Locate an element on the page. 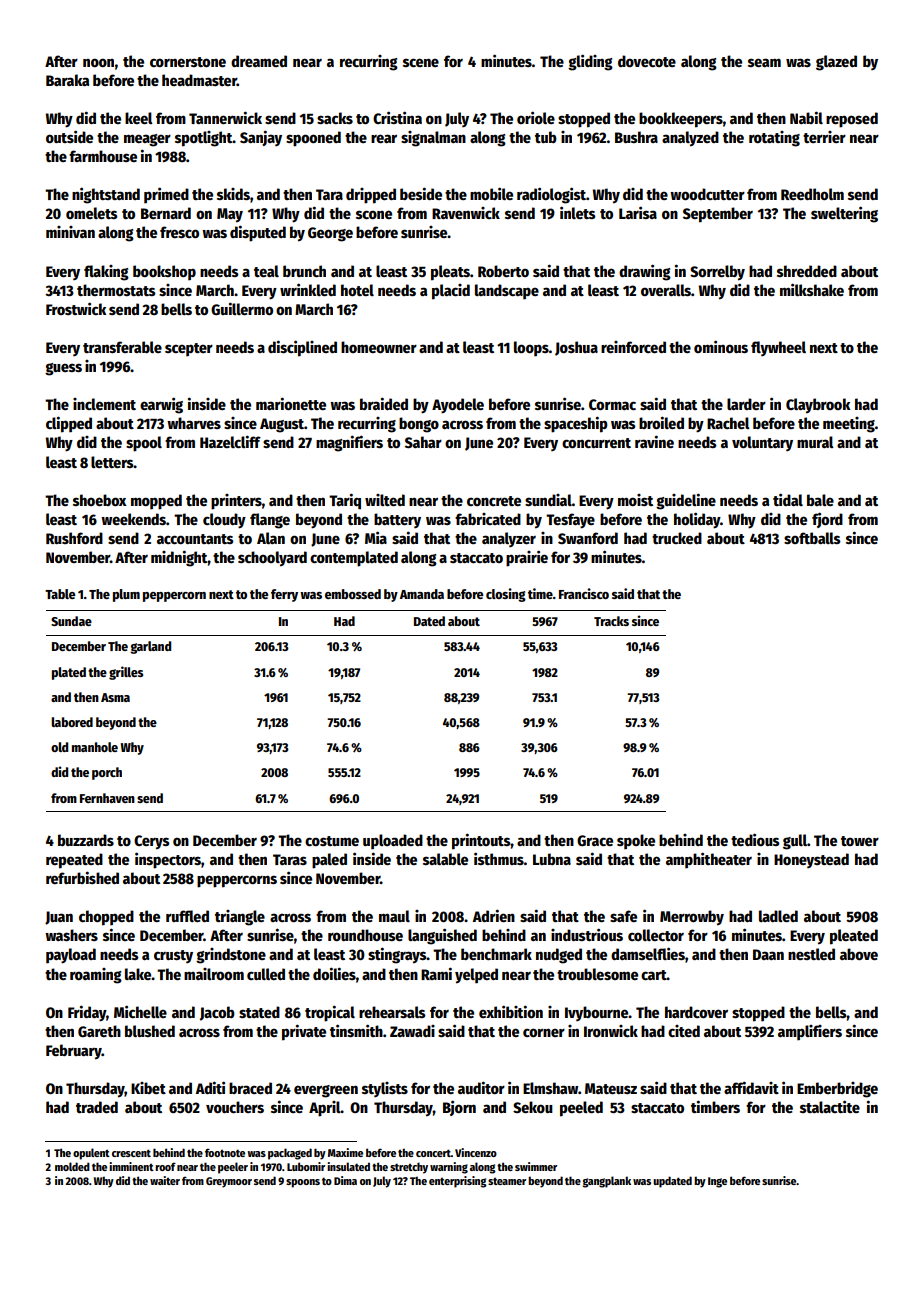 This image has width=924, height=1308. Nabil is located at coordinates (806, 117).
